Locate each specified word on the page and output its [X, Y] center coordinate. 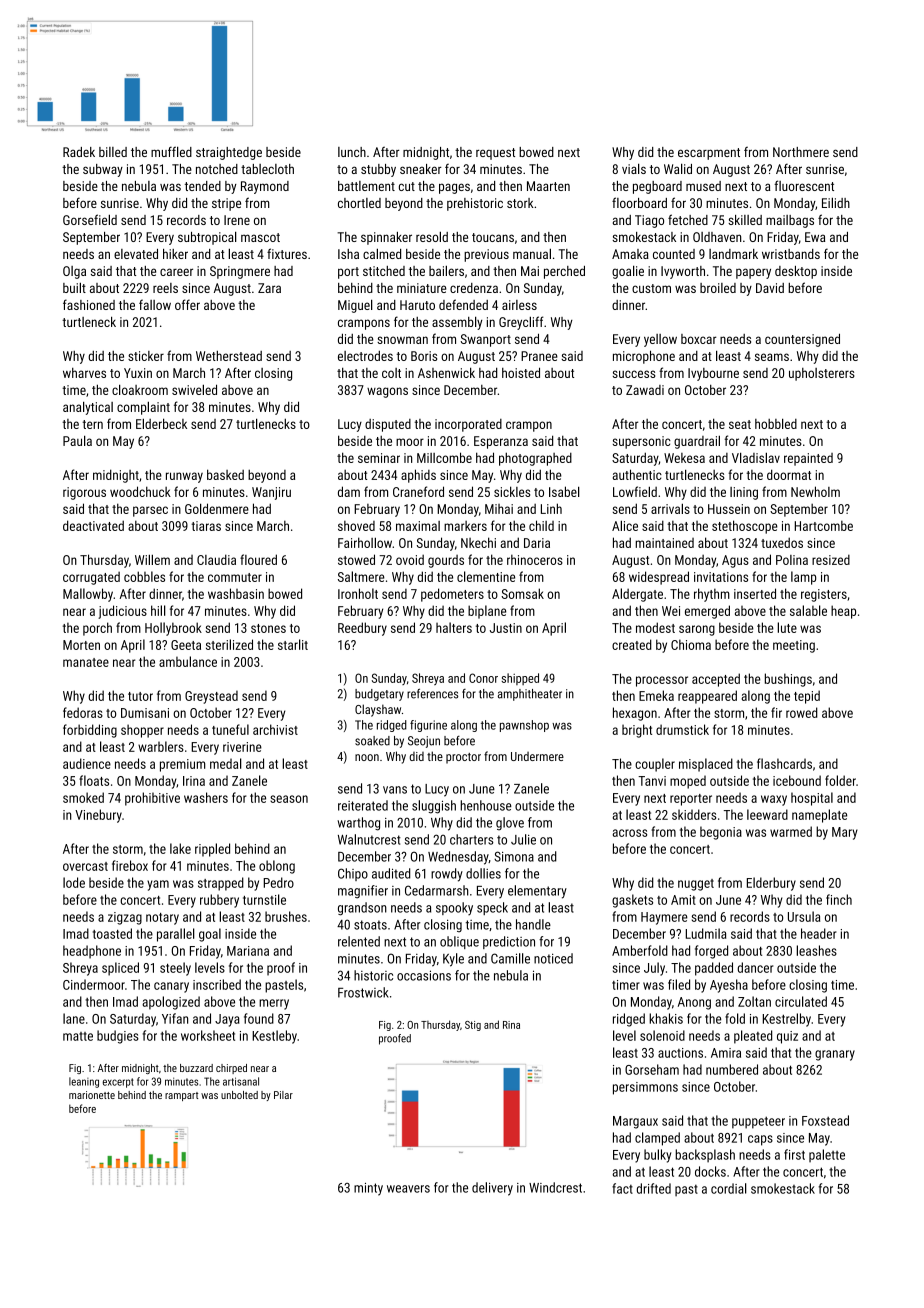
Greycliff [521, 323]
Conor [483, 678]
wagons [387, 392]
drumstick [682, 729]
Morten [81, 645]
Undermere [537, 756]
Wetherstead [229, 356]
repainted [808, 459]
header [819, 933]
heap [843, 612]
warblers [161, 746]
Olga [74, 272]
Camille [510, 958]
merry [274, 1004]
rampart [181, 1096]
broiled [718, 288]
